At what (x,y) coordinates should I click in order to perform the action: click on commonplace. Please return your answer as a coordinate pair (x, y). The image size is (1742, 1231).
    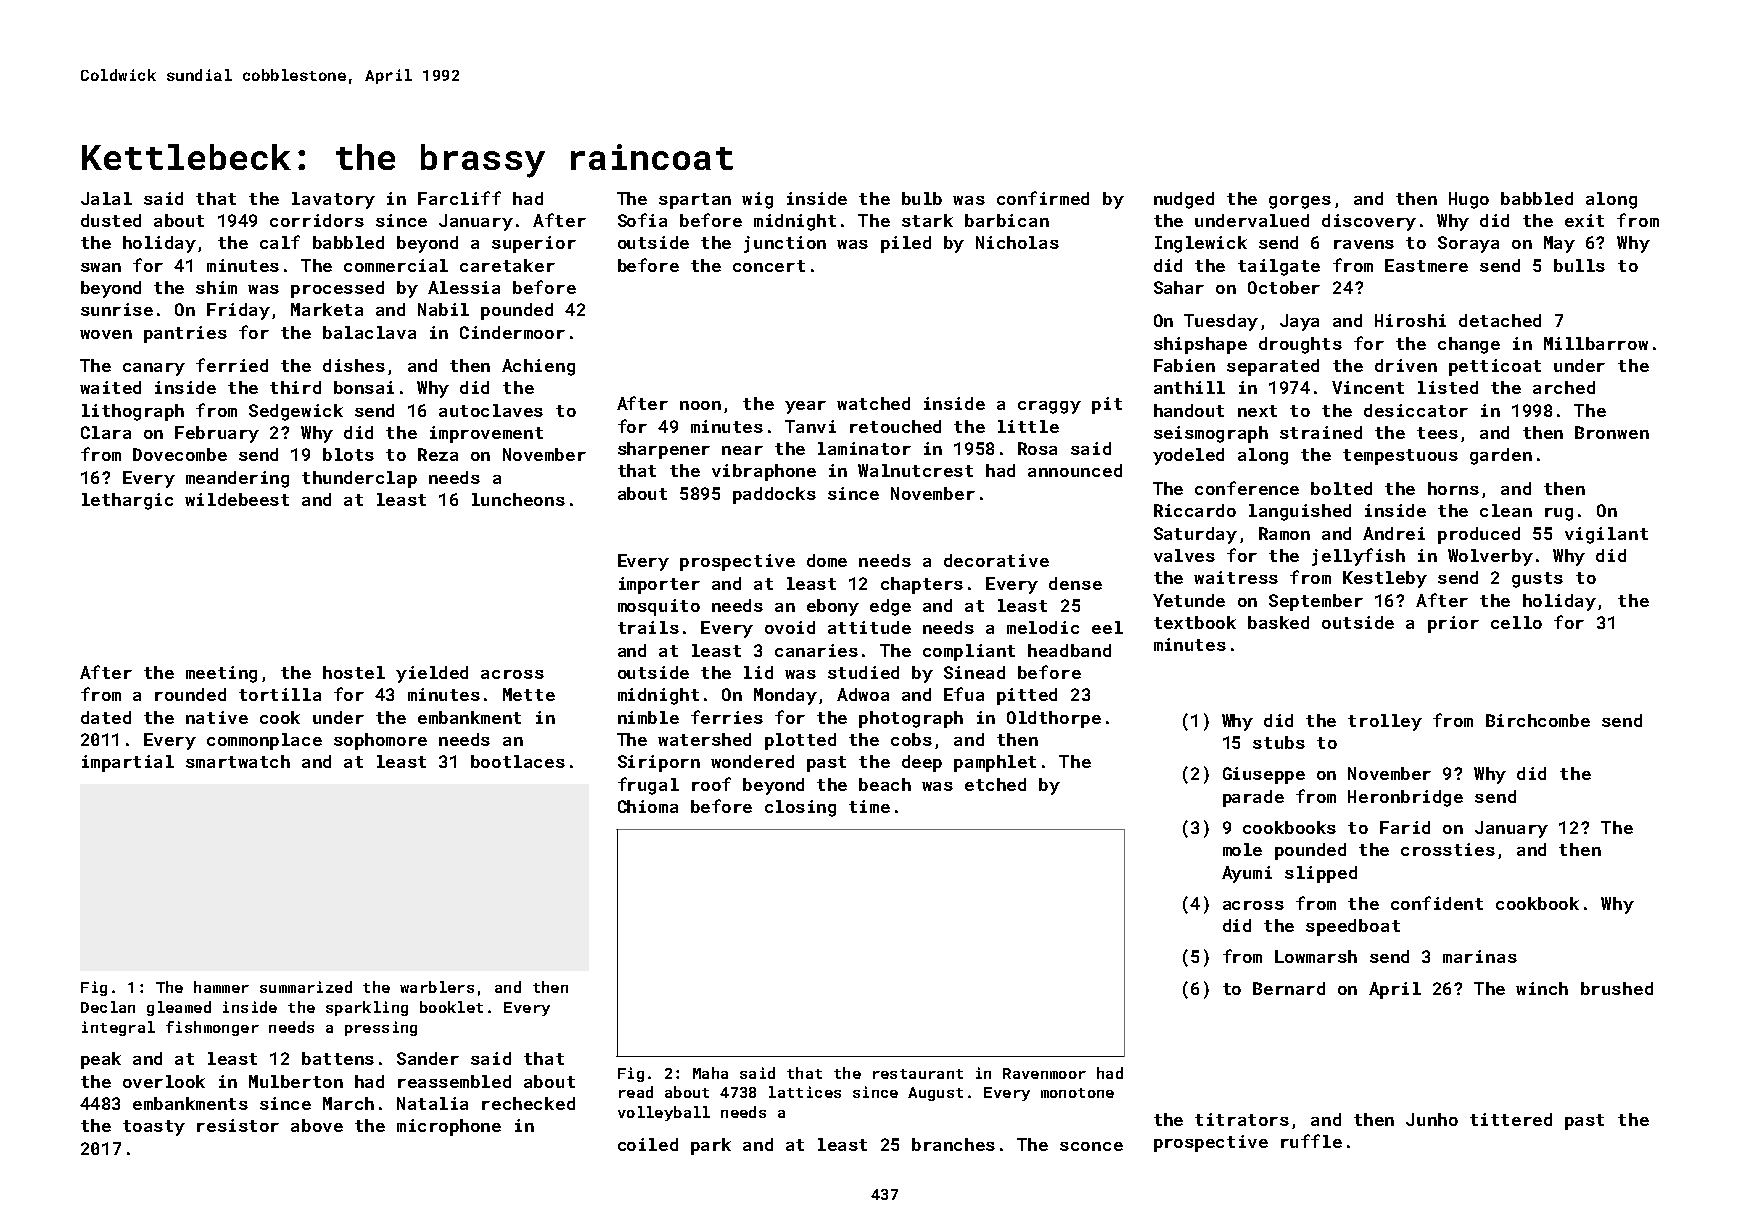
    Looking at the image, I should click on (264, 741).
